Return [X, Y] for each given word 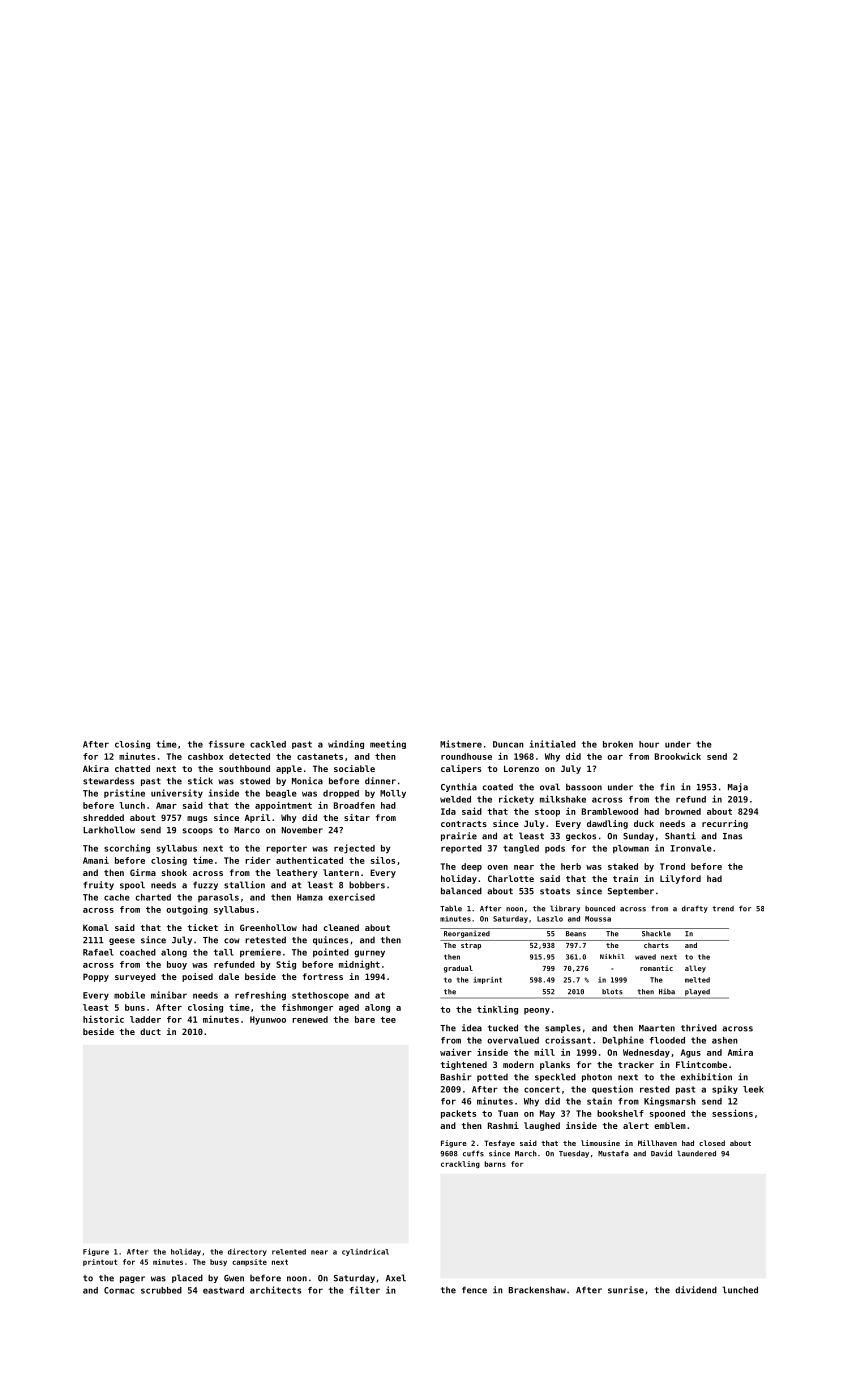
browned [683, 811]
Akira [96, 768]
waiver [456, 1052]
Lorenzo [521, 768]
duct [150, 1031]
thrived [699, 1028]
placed [187, 1278]
